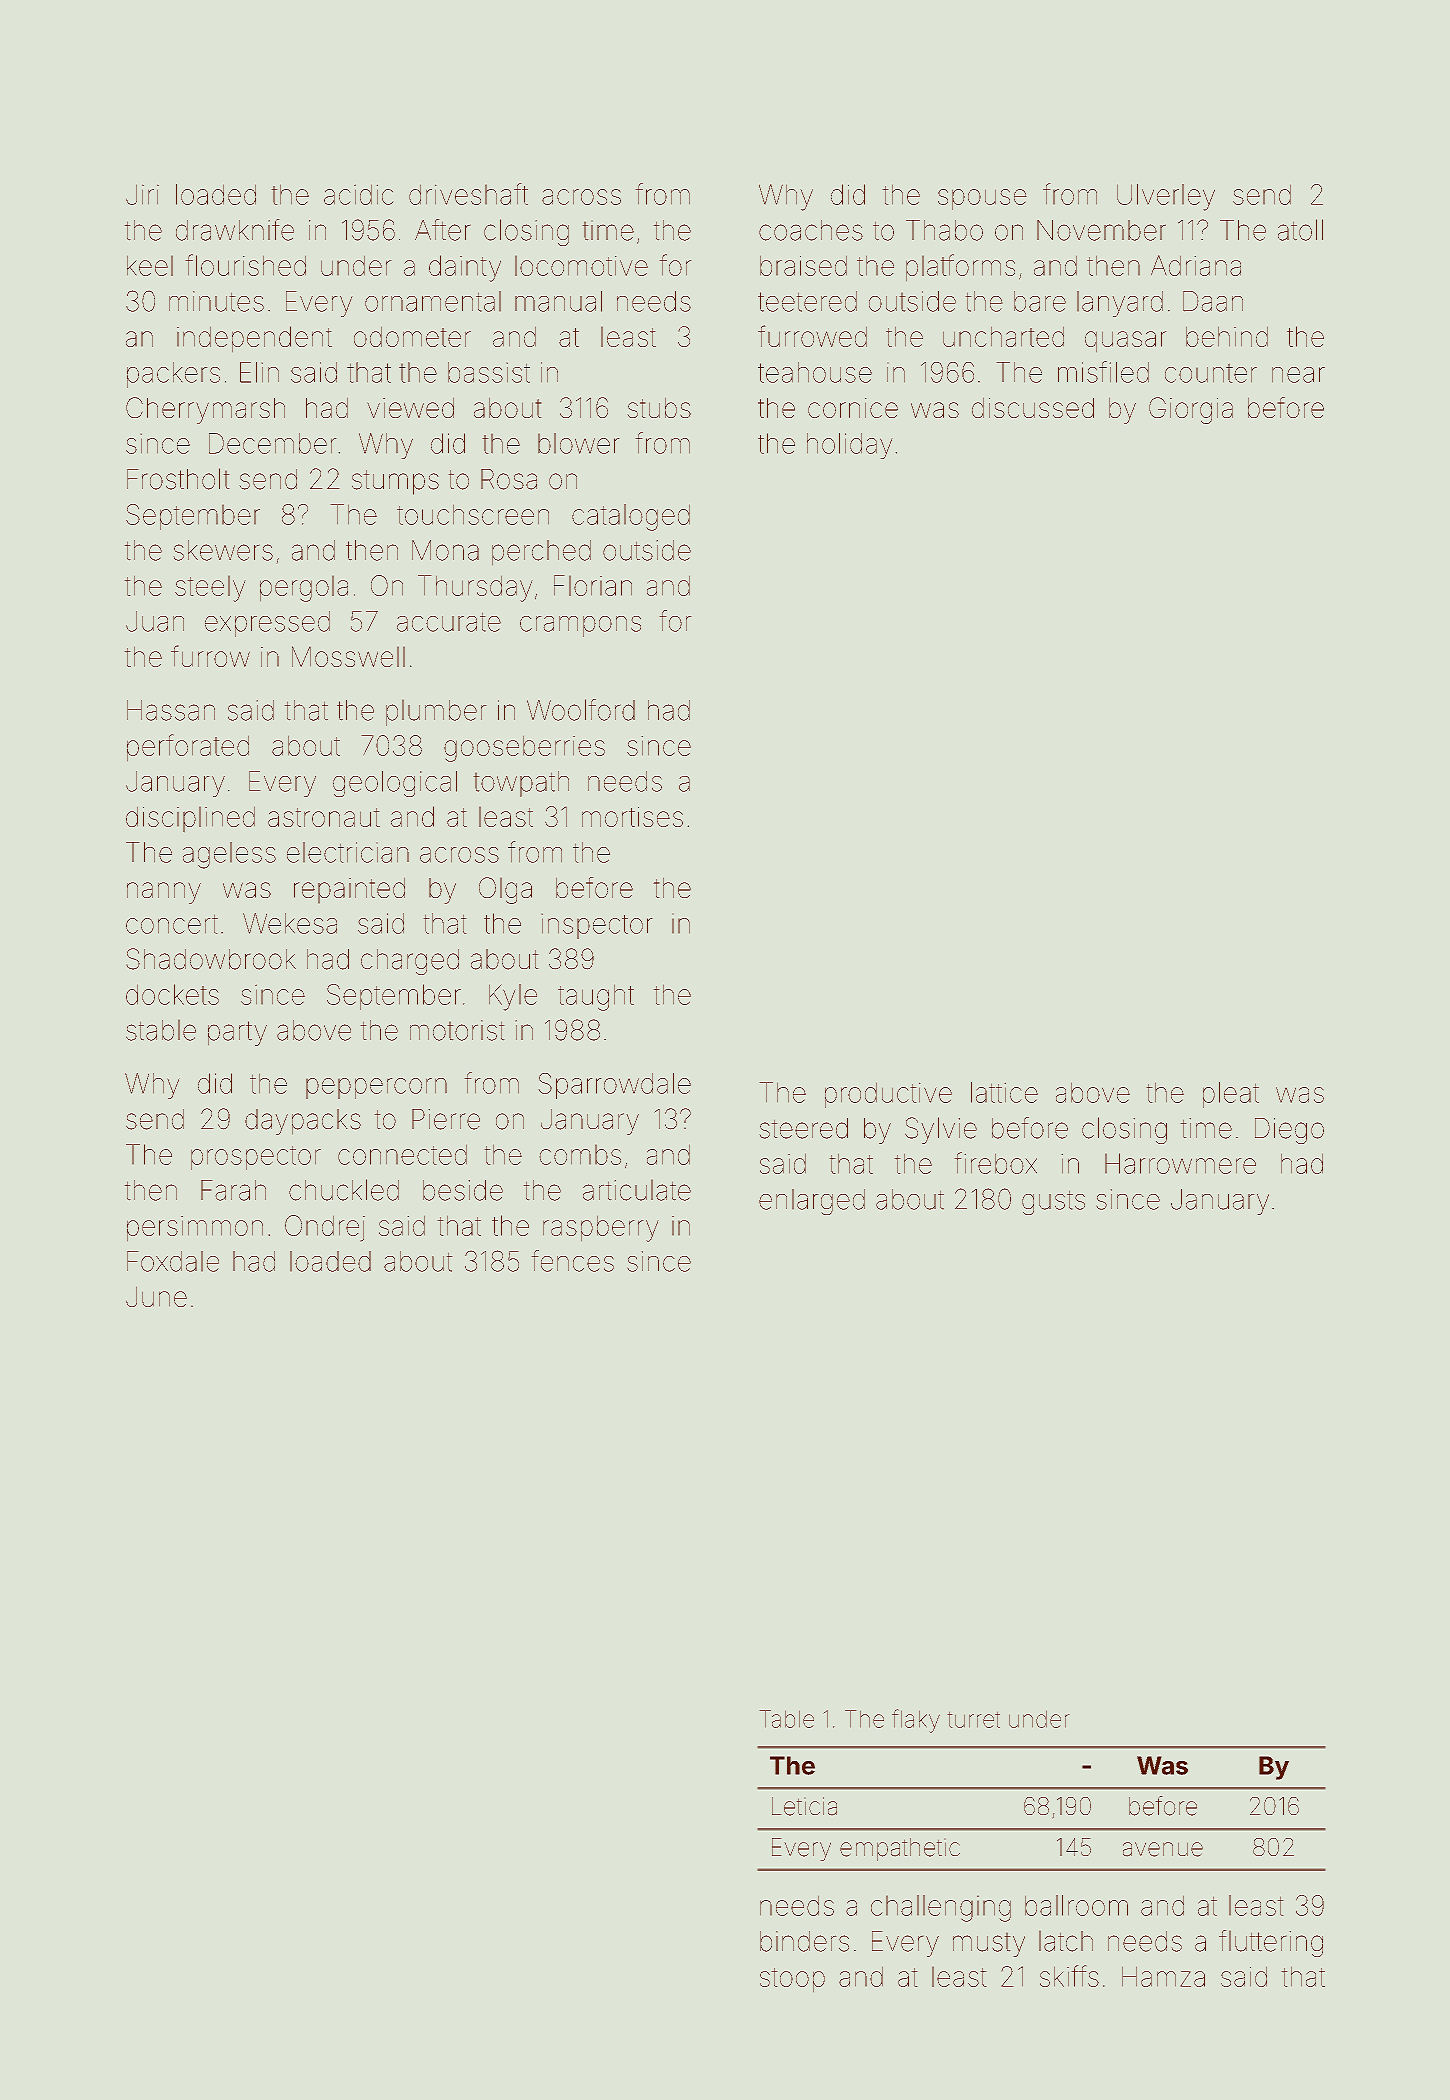 The image size is (1450, 2100). I want to click on turret, so click(974, 1720).
